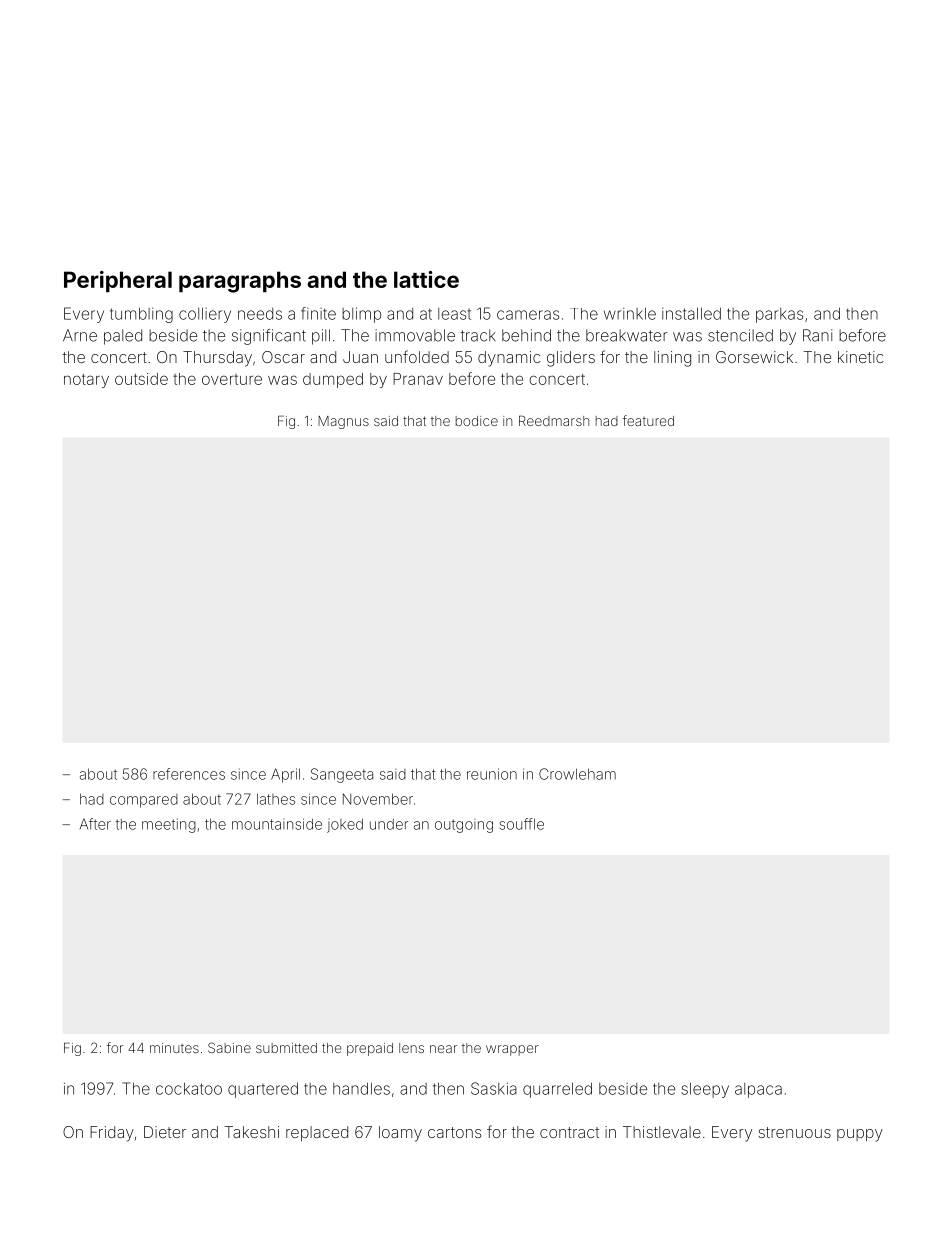 The image size is (952, 1233). What do you see at coordinates (454, 1132) in the document?
I see `cartons` at bounding box center [454, 1132].
